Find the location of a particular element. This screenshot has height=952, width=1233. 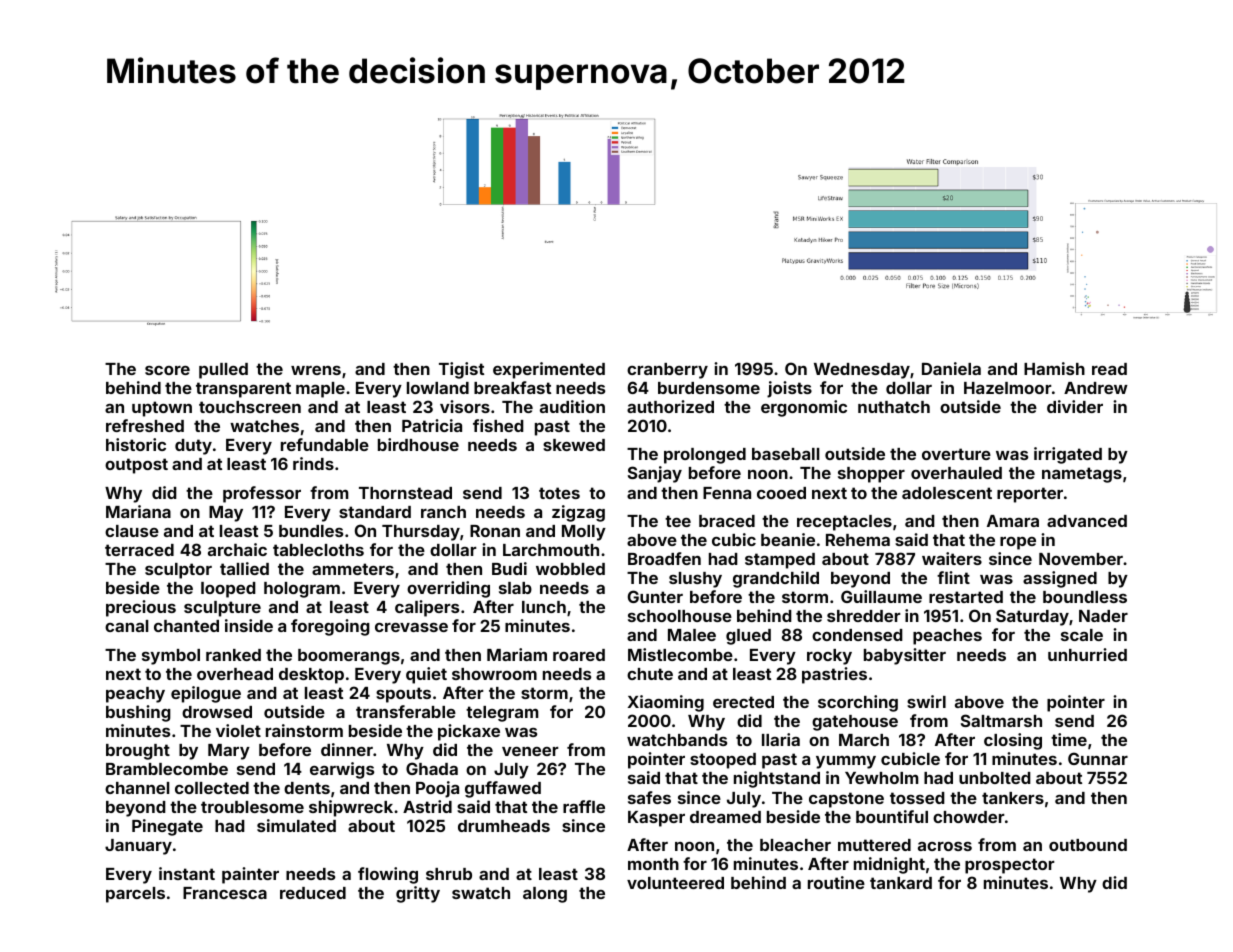

pulled is located at coordinates (223, 371).
